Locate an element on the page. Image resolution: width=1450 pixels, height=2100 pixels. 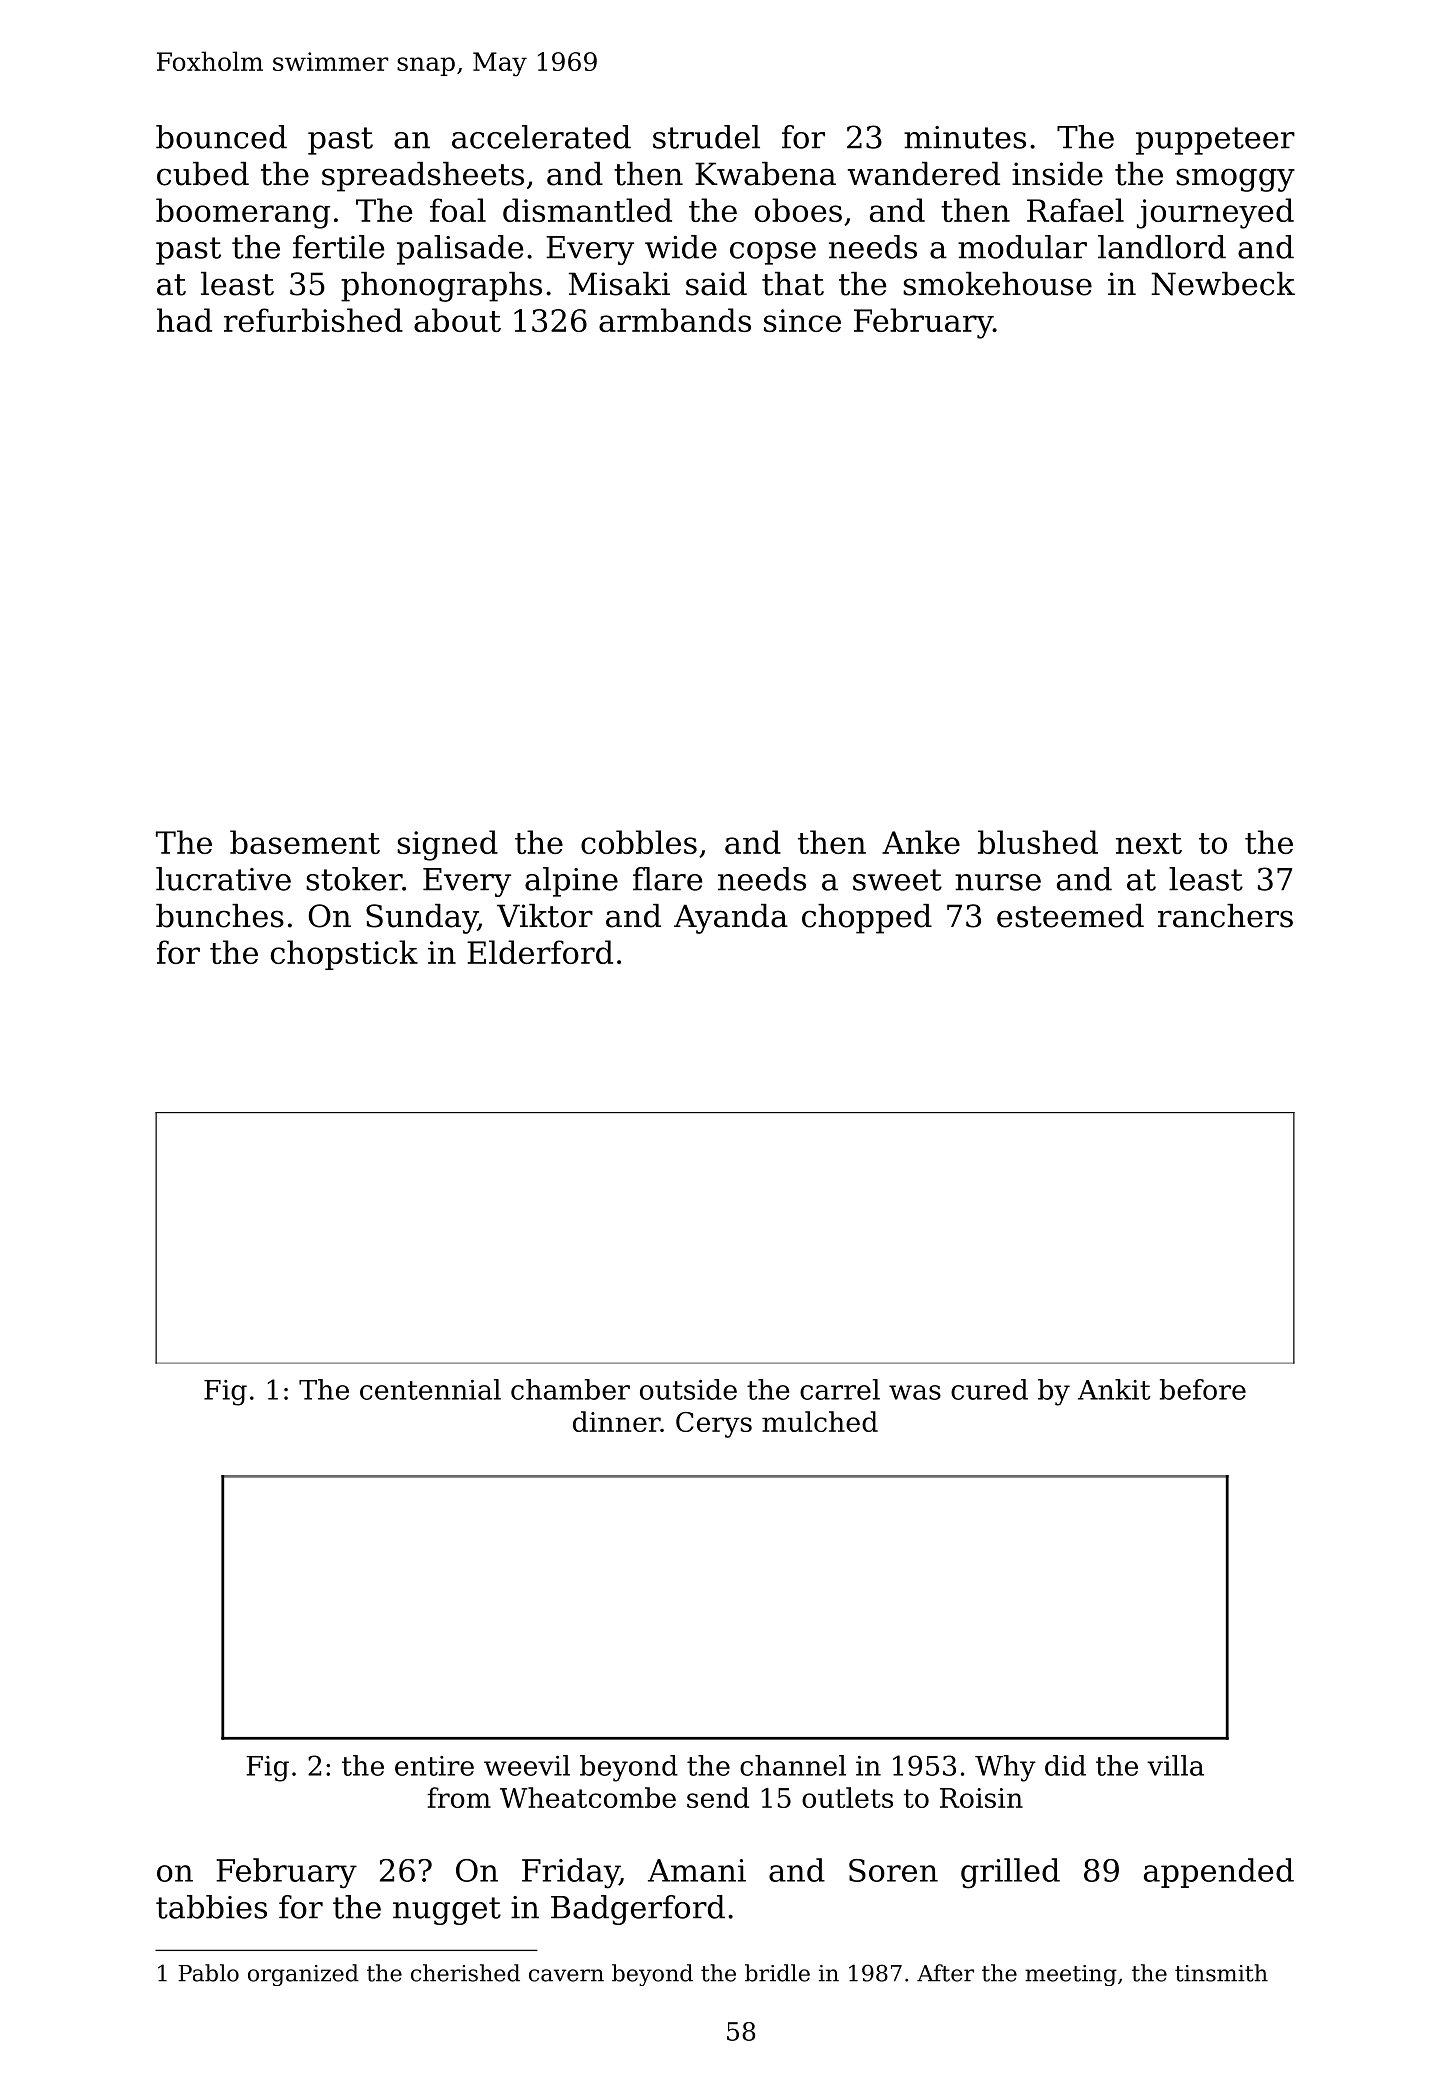
entire is located at coordinates (434, 1766).
